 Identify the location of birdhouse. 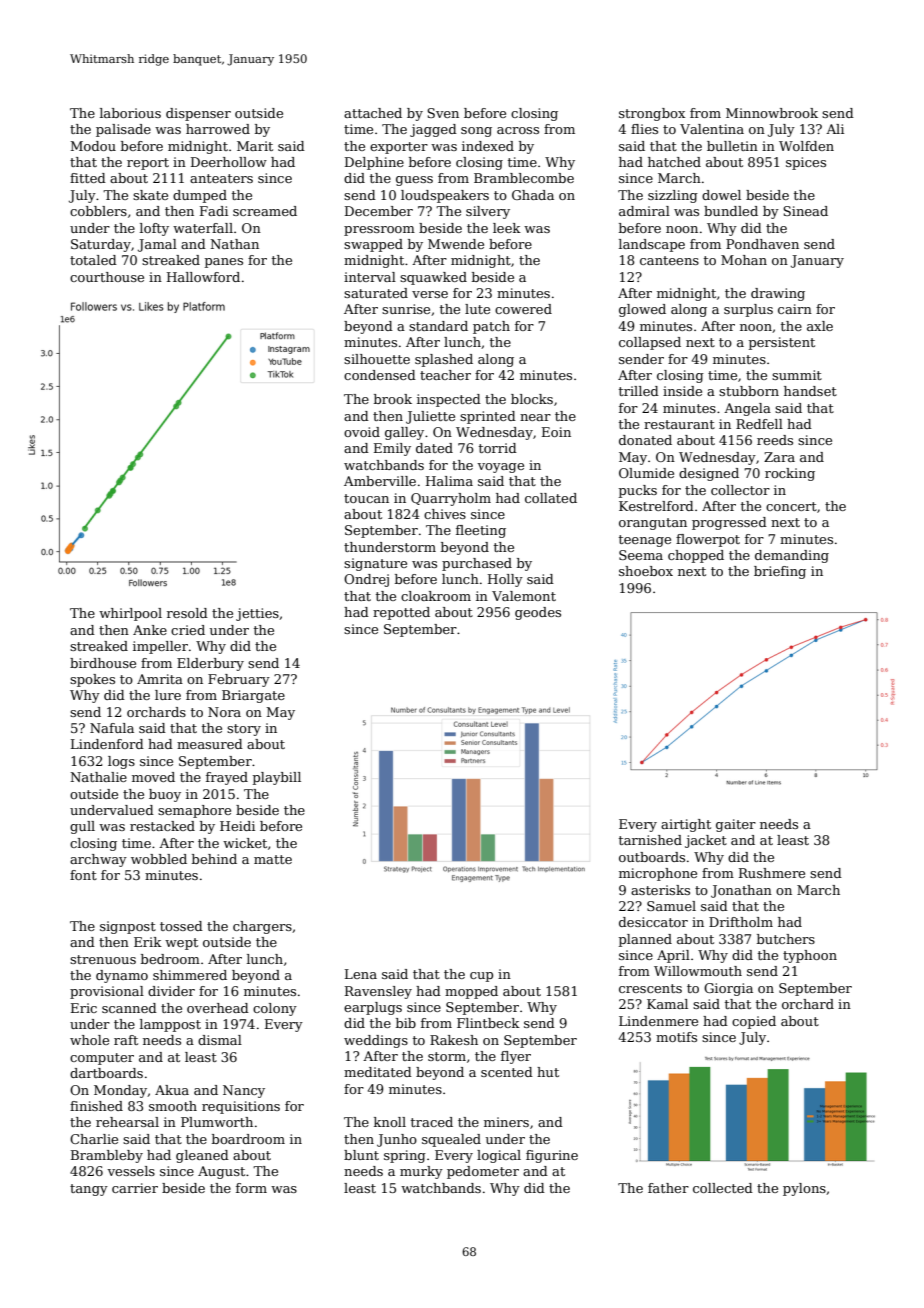
(103, 663).
